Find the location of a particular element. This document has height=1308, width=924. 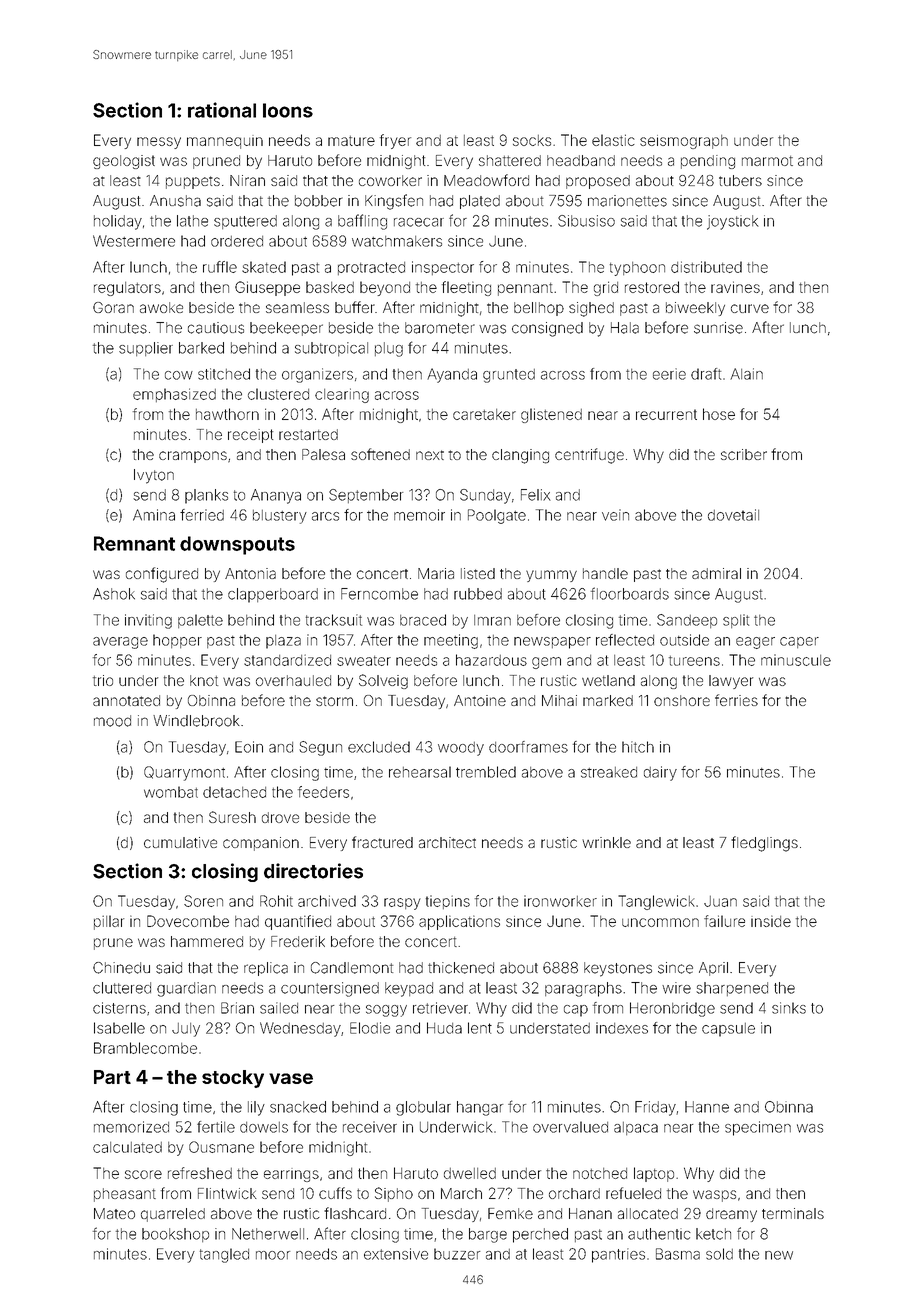

shattered is located at coordinates (510, 160).
